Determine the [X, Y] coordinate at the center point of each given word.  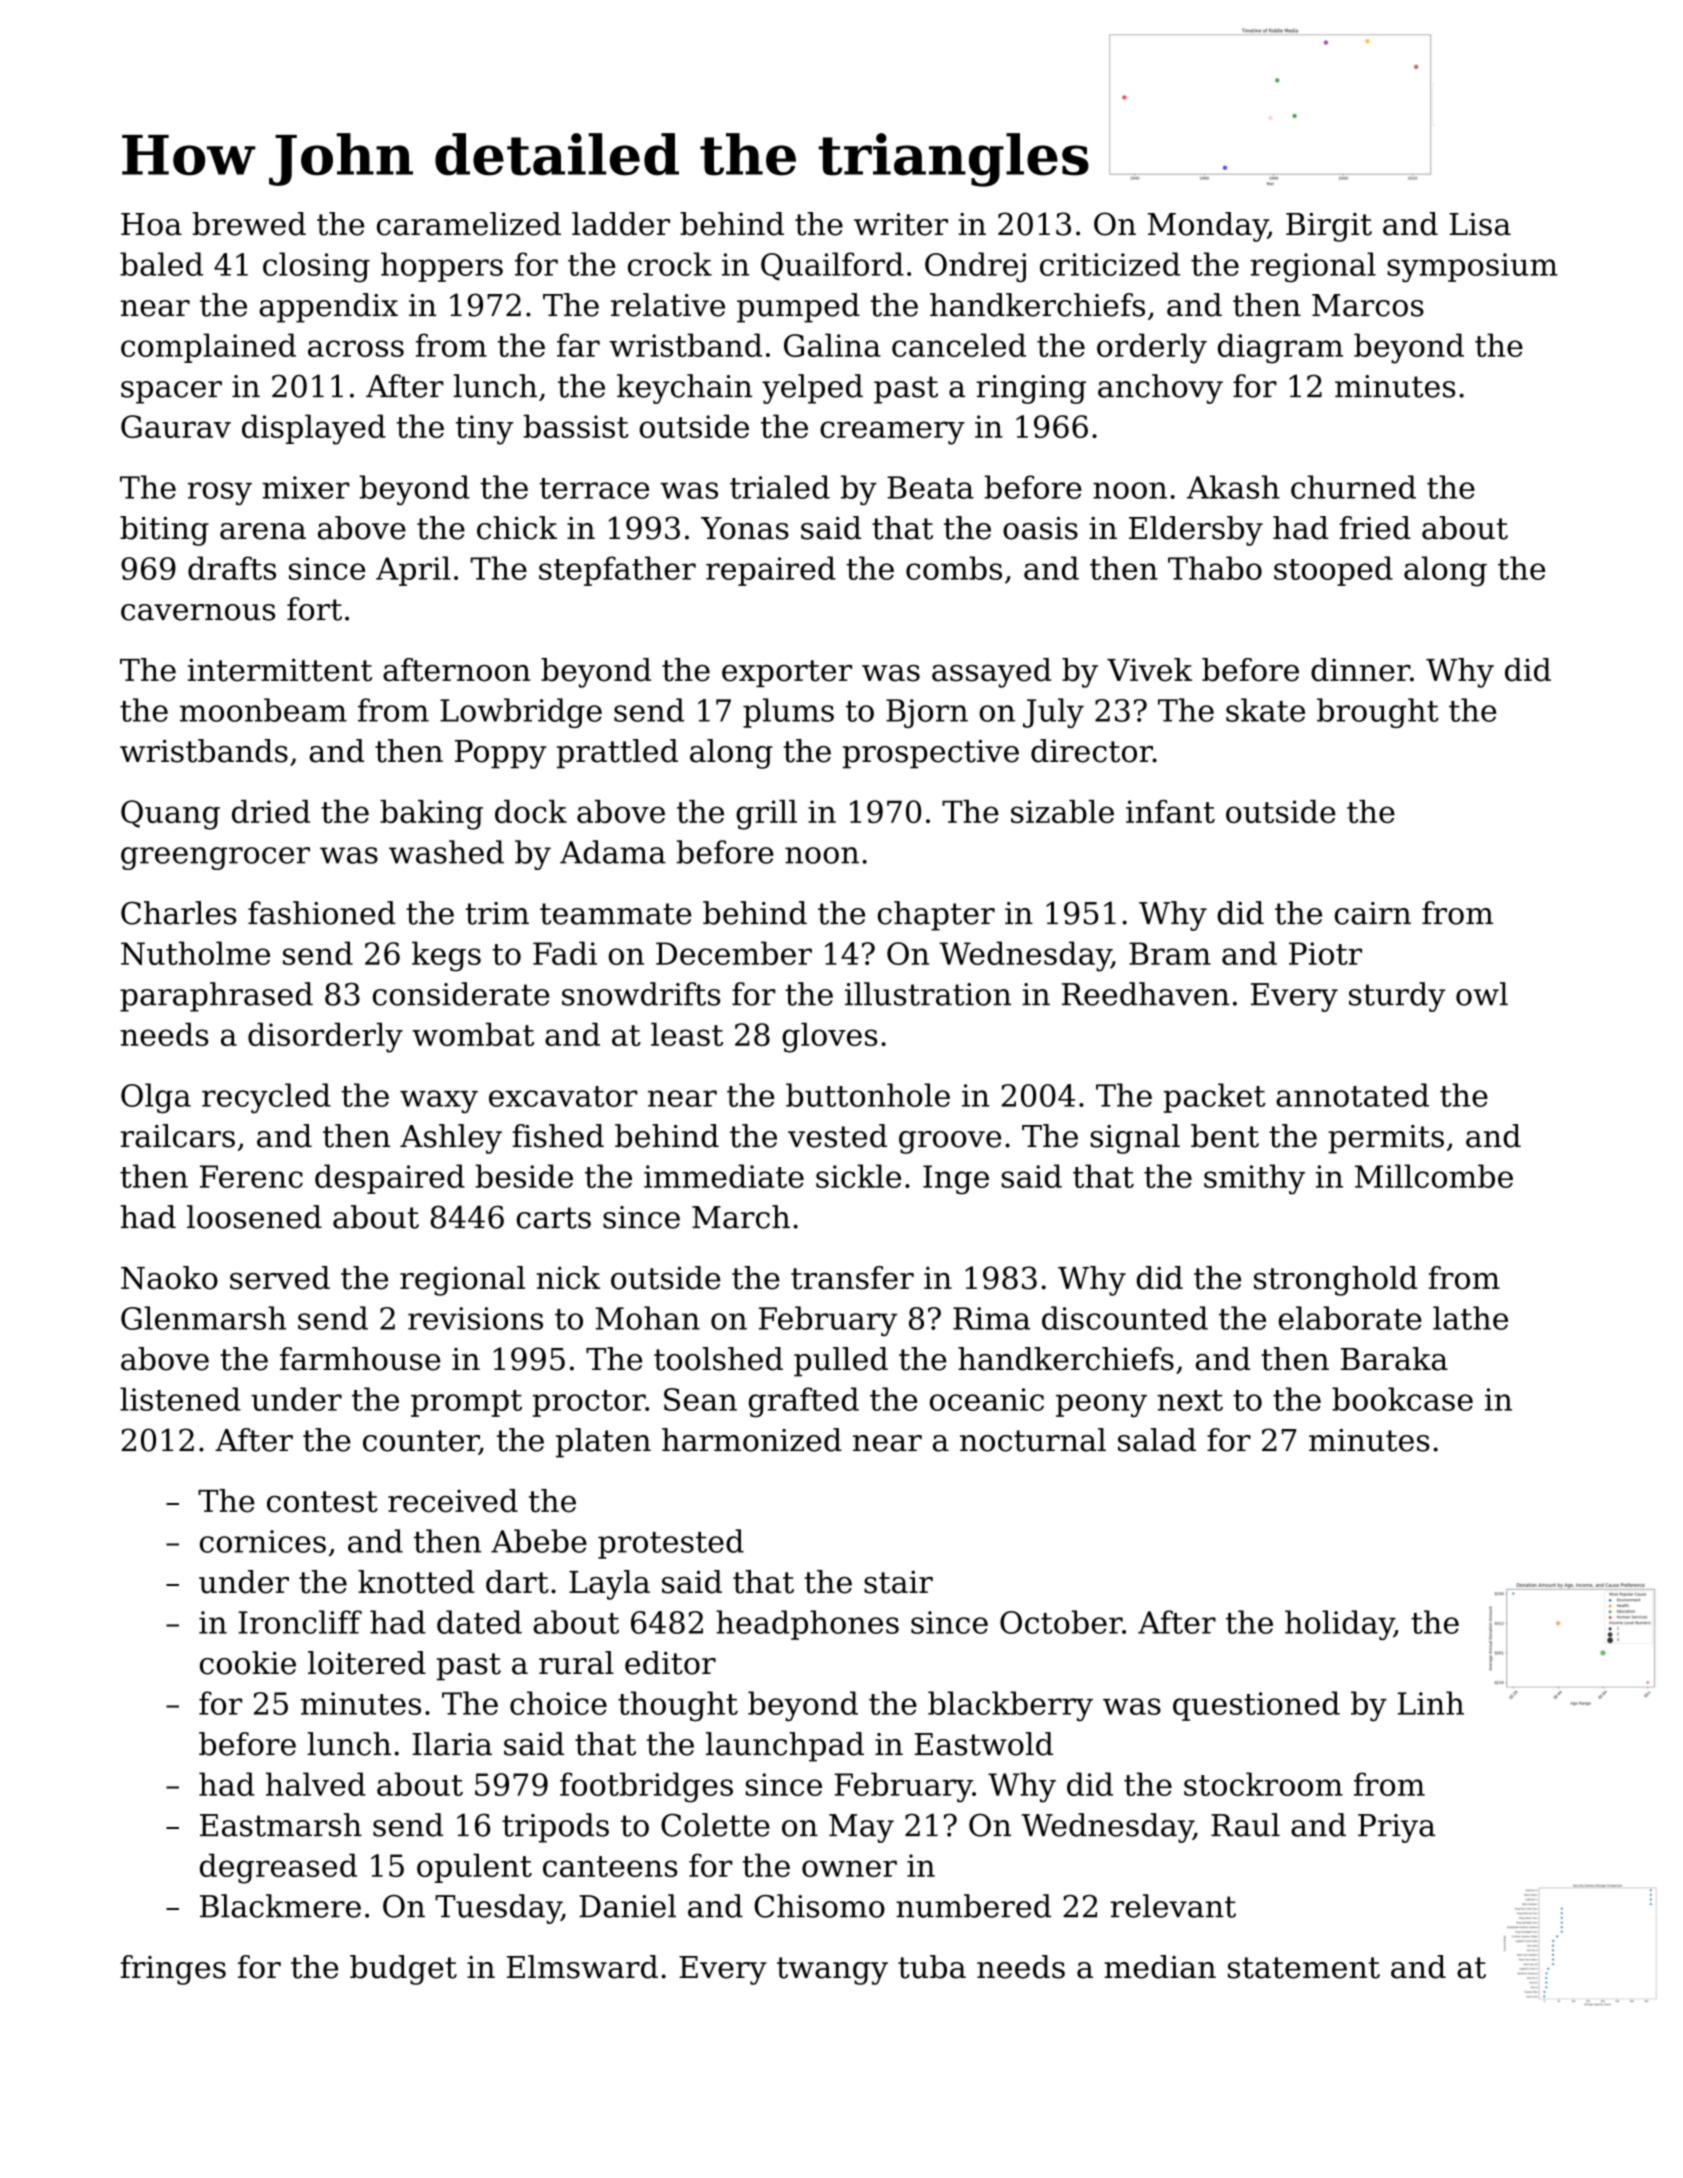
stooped [1333, 571]
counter [421, 1442]
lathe [1470, 1318]
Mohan [647, 1318]
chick [517, 528]
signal [1135, 1139]
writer [901, 224]
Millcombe [1434, 1176]
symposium [1472, 268]
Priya [1396, 1828]
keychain [684, 389]
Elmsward [582, 1967]
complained [208, 348]
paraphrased [216, 997]
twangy [832, 1971]
